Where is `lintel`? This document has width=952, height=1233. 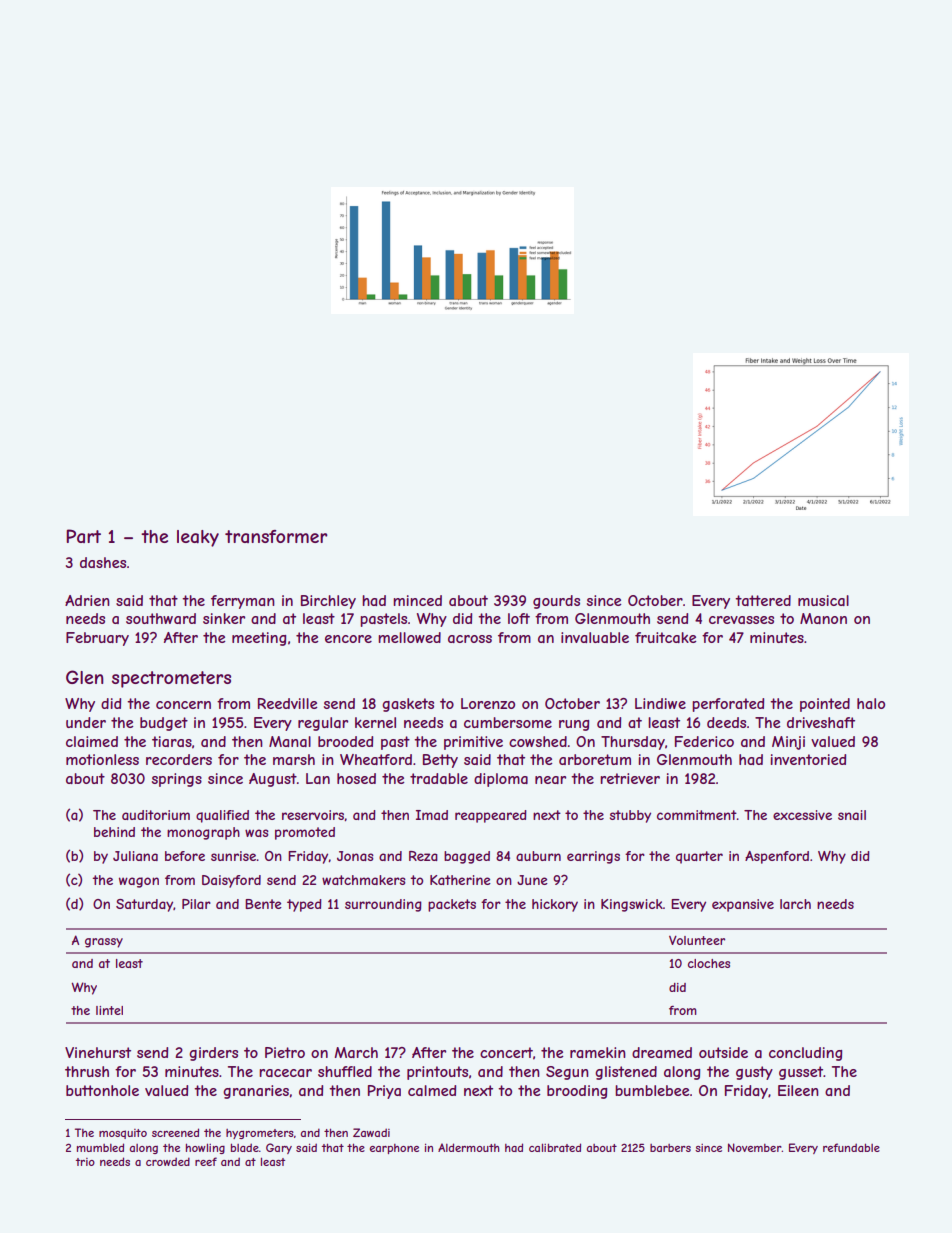 lintel is located at coordinates (109, 1010).
